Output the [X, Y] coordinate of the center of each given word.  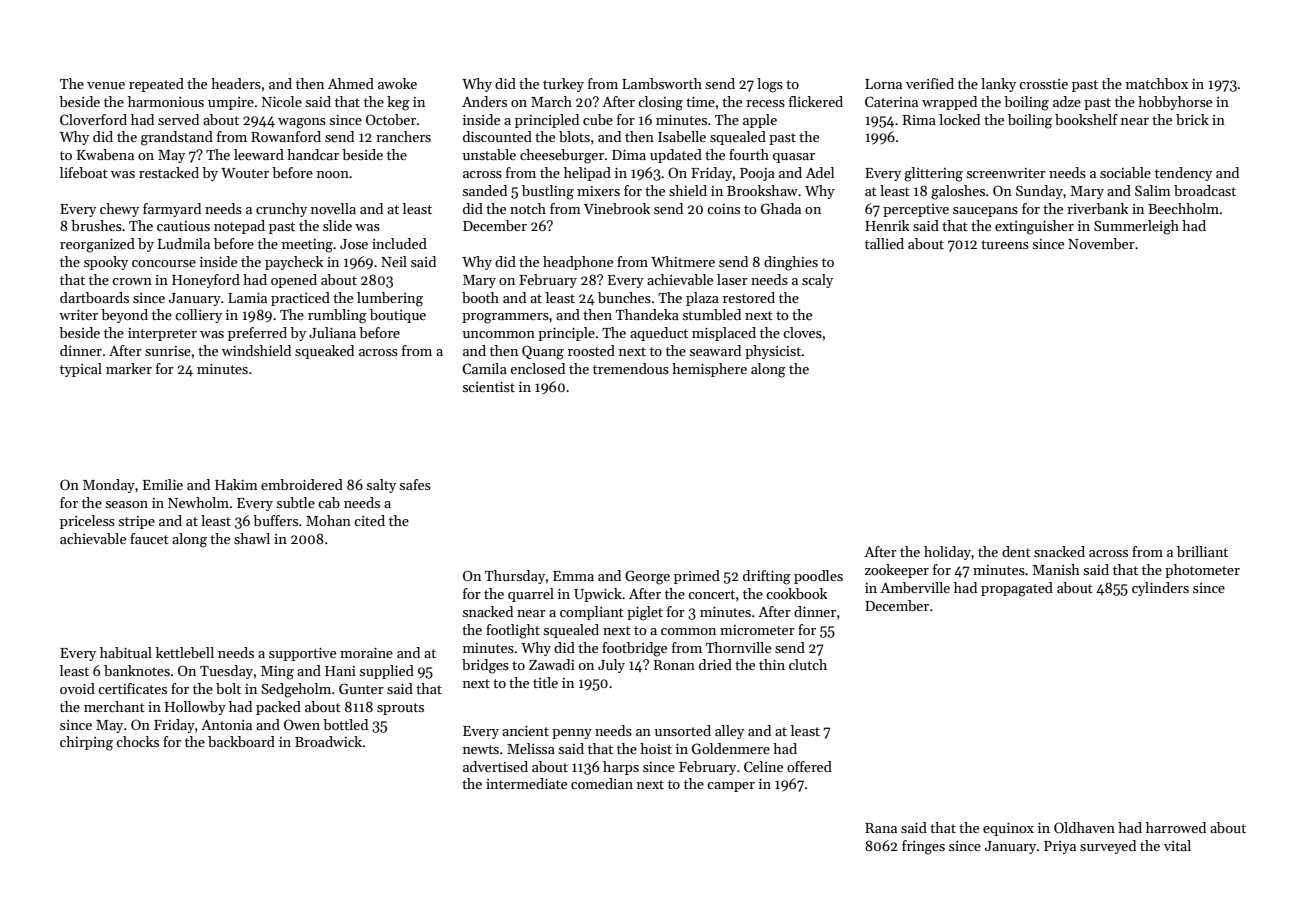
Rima [919, 120]
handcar [313, 154]
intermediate [526, 783]
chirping [86, 743]
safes [415, 484]
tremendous [631, 368]
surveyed [1108, 847]
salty [381, 486]
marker [129, 368]
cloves [802, 332]
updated [676, 156]
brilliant [1202, 551]
